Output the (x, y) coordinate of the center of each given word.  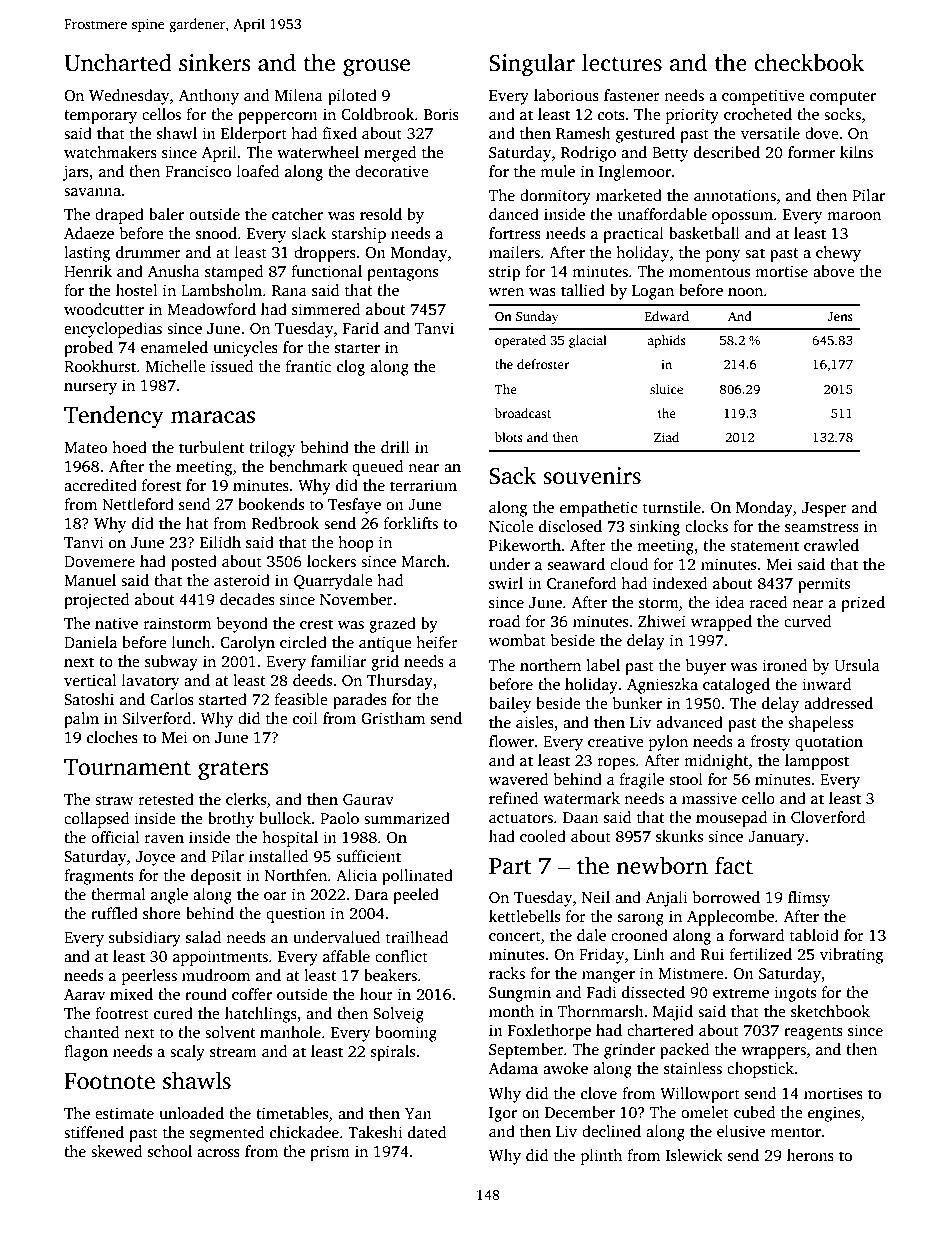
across (218, 1153)
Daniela (90, 642)
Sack (512, 475)
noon (745, 292)
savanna (92, 192)
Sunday (537, 317)
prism (330, 1153)
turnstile (672, 507)
